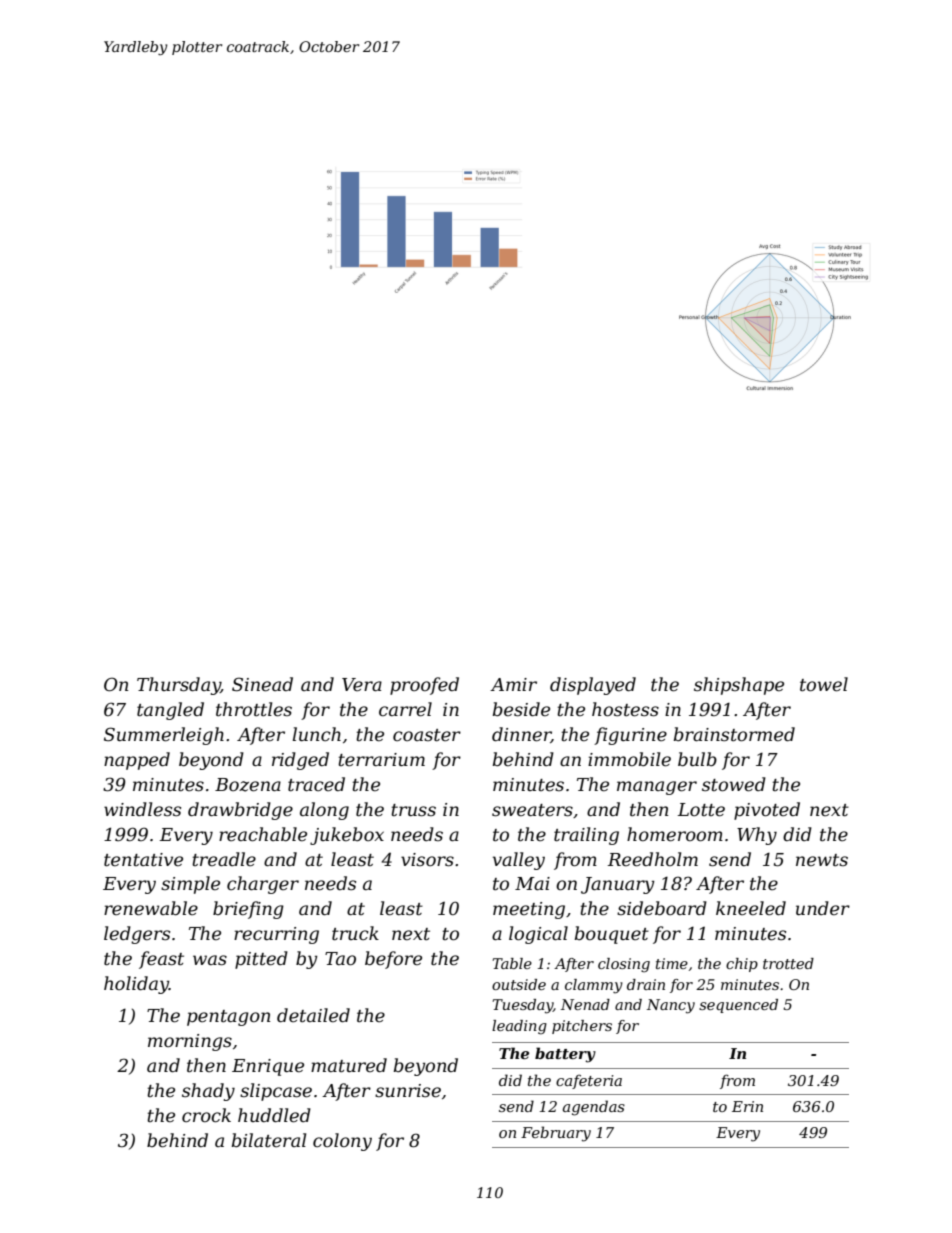  I want to click on crock, so click(206, 1115).
